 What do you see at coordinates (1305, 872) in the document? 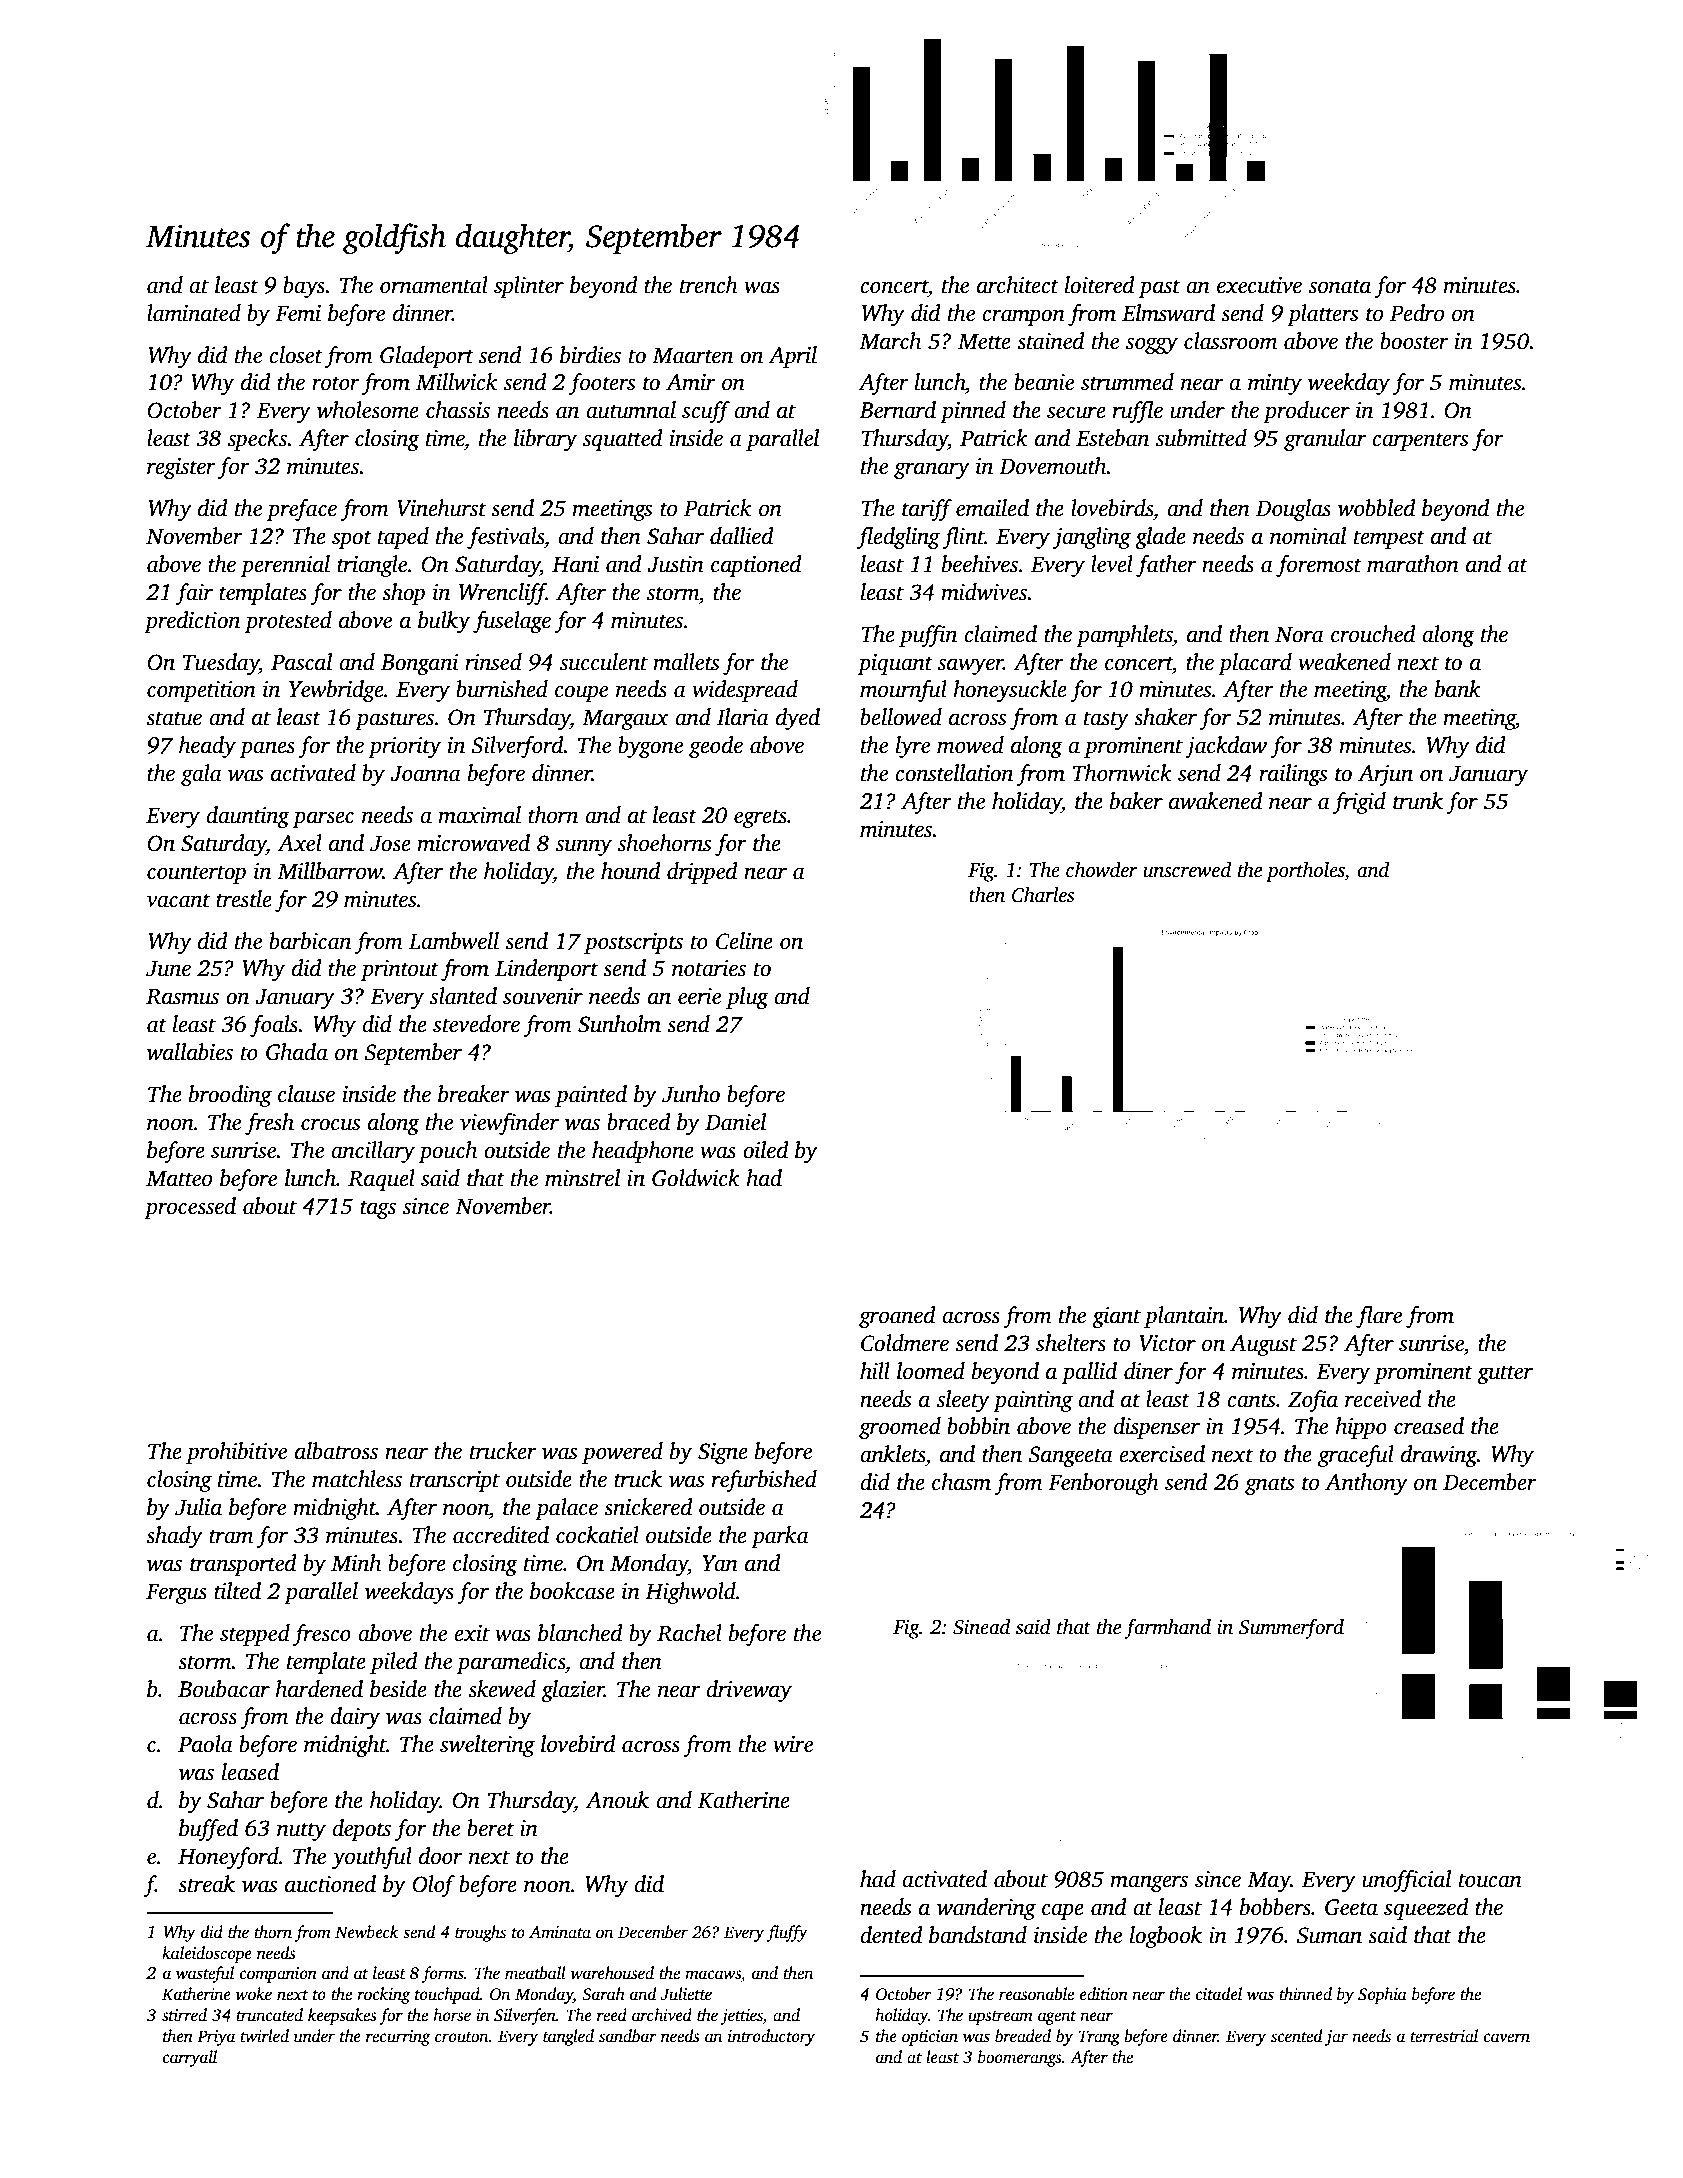
I see `portholes` at bounding box center [1305, 872].
